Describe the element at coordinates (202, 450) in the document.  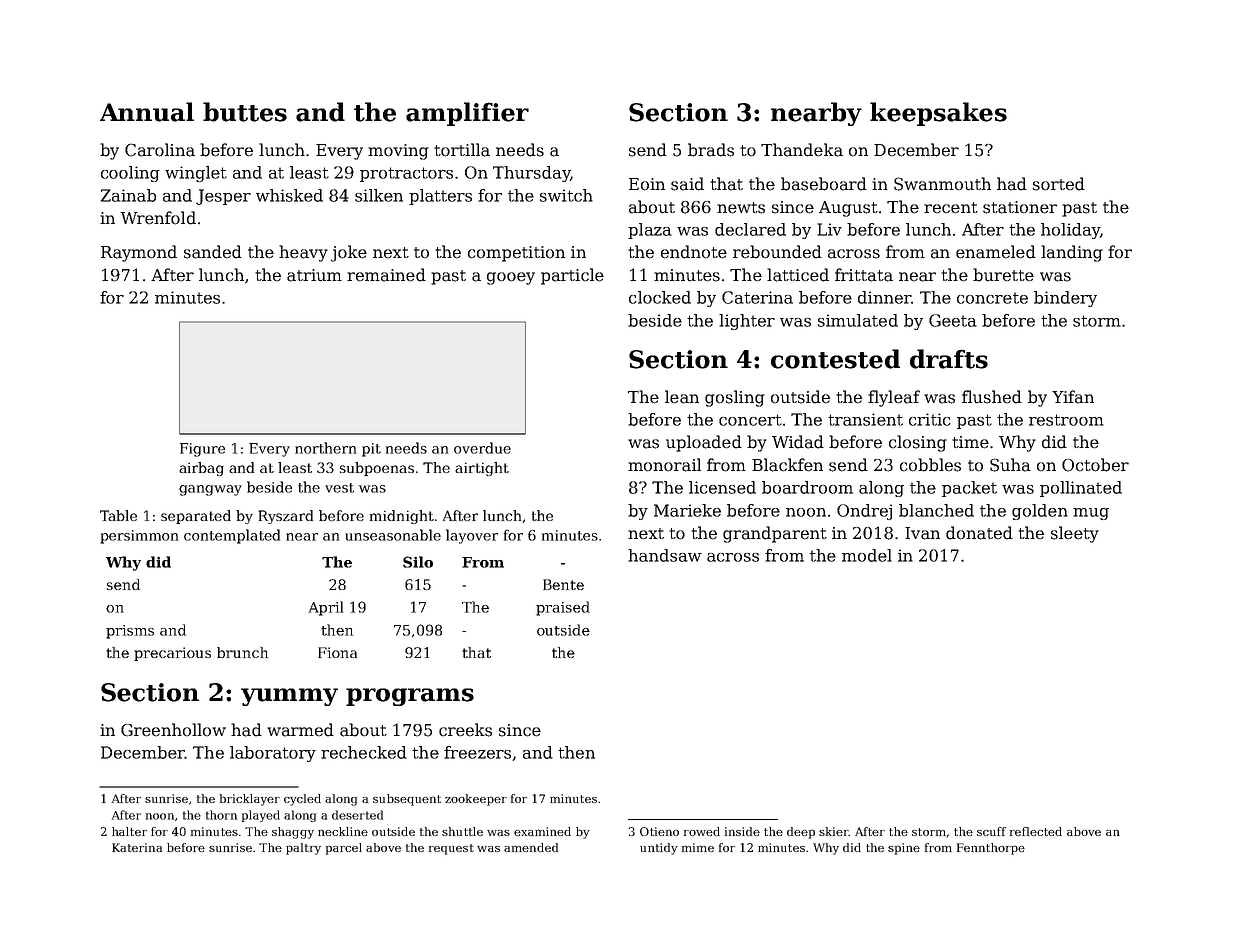
I see `Figure` at that location.
